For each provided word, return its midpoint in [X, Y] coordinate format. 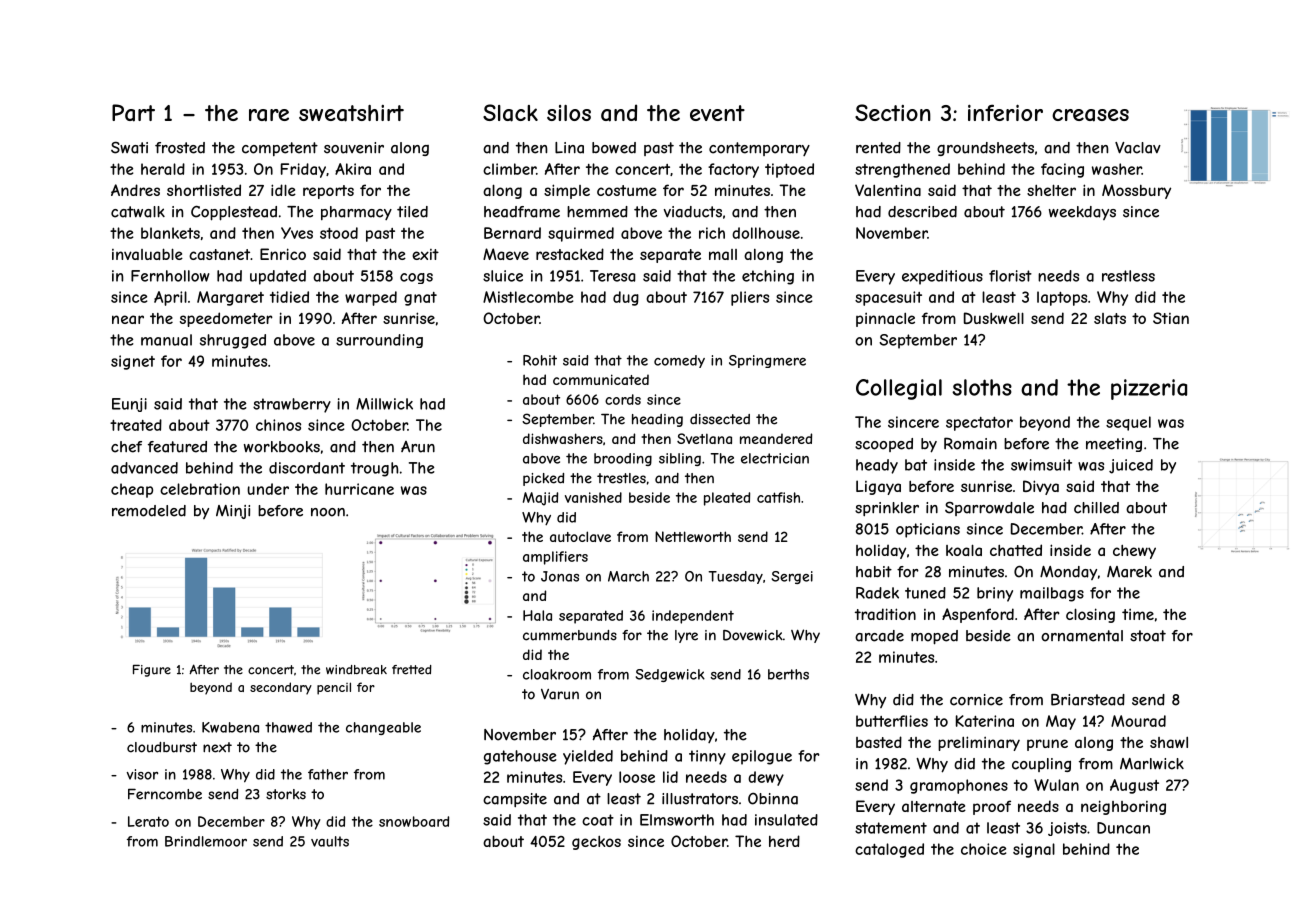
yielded [588, 757]
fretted [412, 670]
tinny [707, 757]
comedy [679, 361]
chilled [1096, 508]
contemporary [759, 149]
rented [878, 148]
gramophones [959, 786]
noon [328, 512]
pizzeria [1149, 389]
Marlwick [1152, 764]
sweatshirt [351, 113]
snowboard [414, 821]
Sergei [792, 577]
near [128, 319]
